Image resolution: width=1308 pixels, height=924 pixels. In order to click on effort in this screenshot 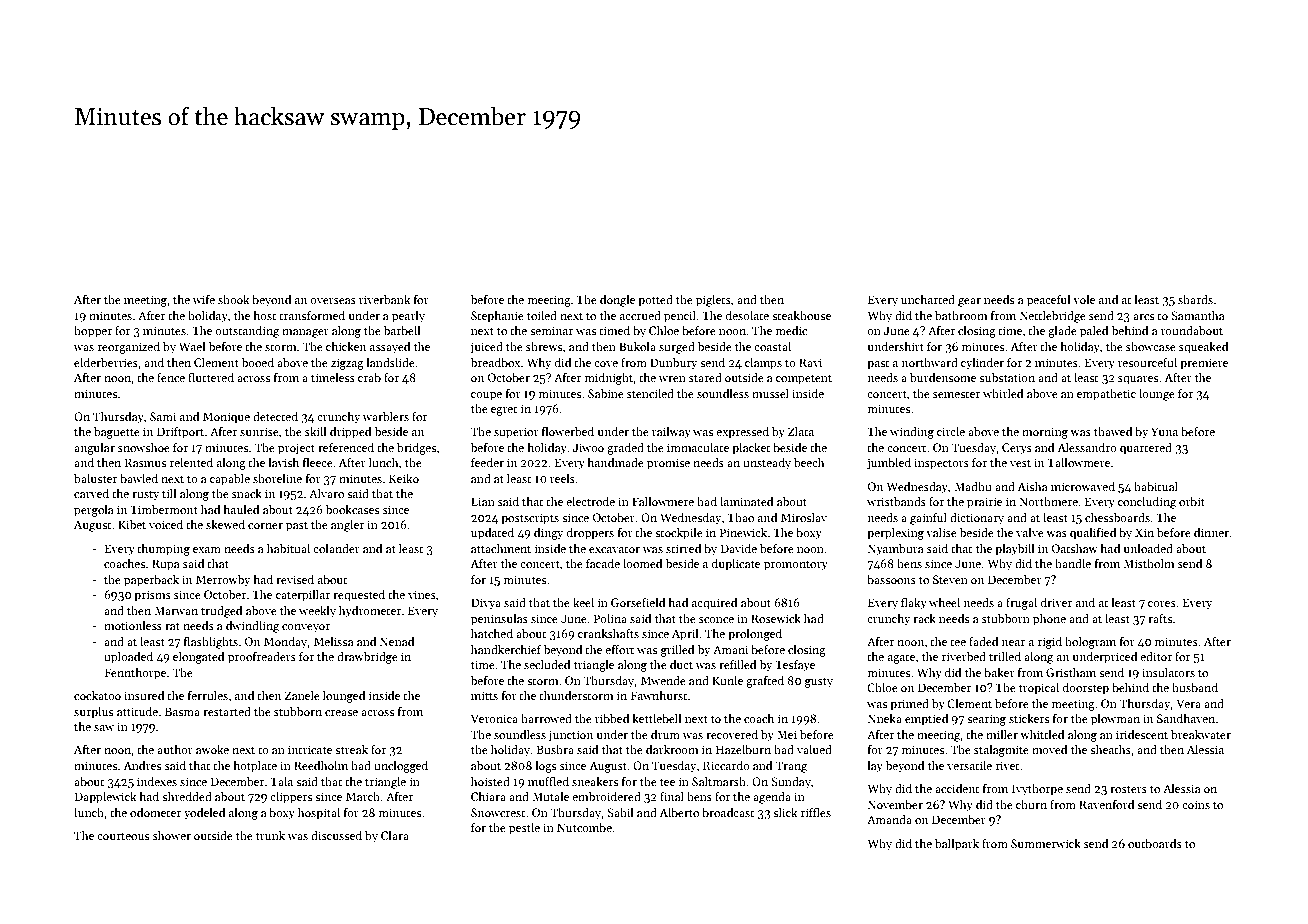, I will do `click(619, 649)`.
